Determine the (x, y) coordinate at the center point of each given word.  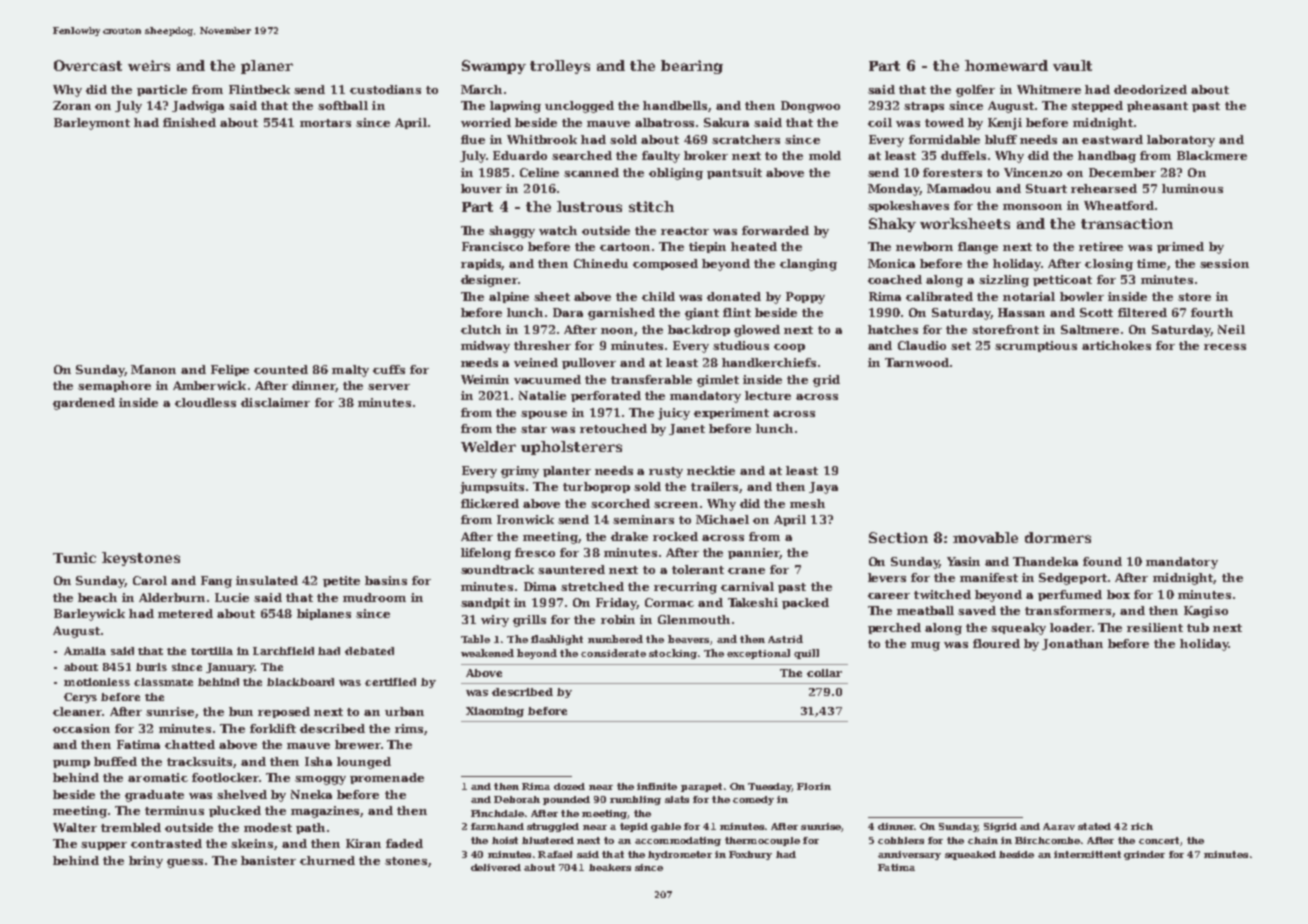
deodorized (1150, 89)
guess (185, 863)
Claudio (922, 345)
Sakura (726, 122)
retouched (613, 428)
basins (386, 580)
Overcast (88, 65)
